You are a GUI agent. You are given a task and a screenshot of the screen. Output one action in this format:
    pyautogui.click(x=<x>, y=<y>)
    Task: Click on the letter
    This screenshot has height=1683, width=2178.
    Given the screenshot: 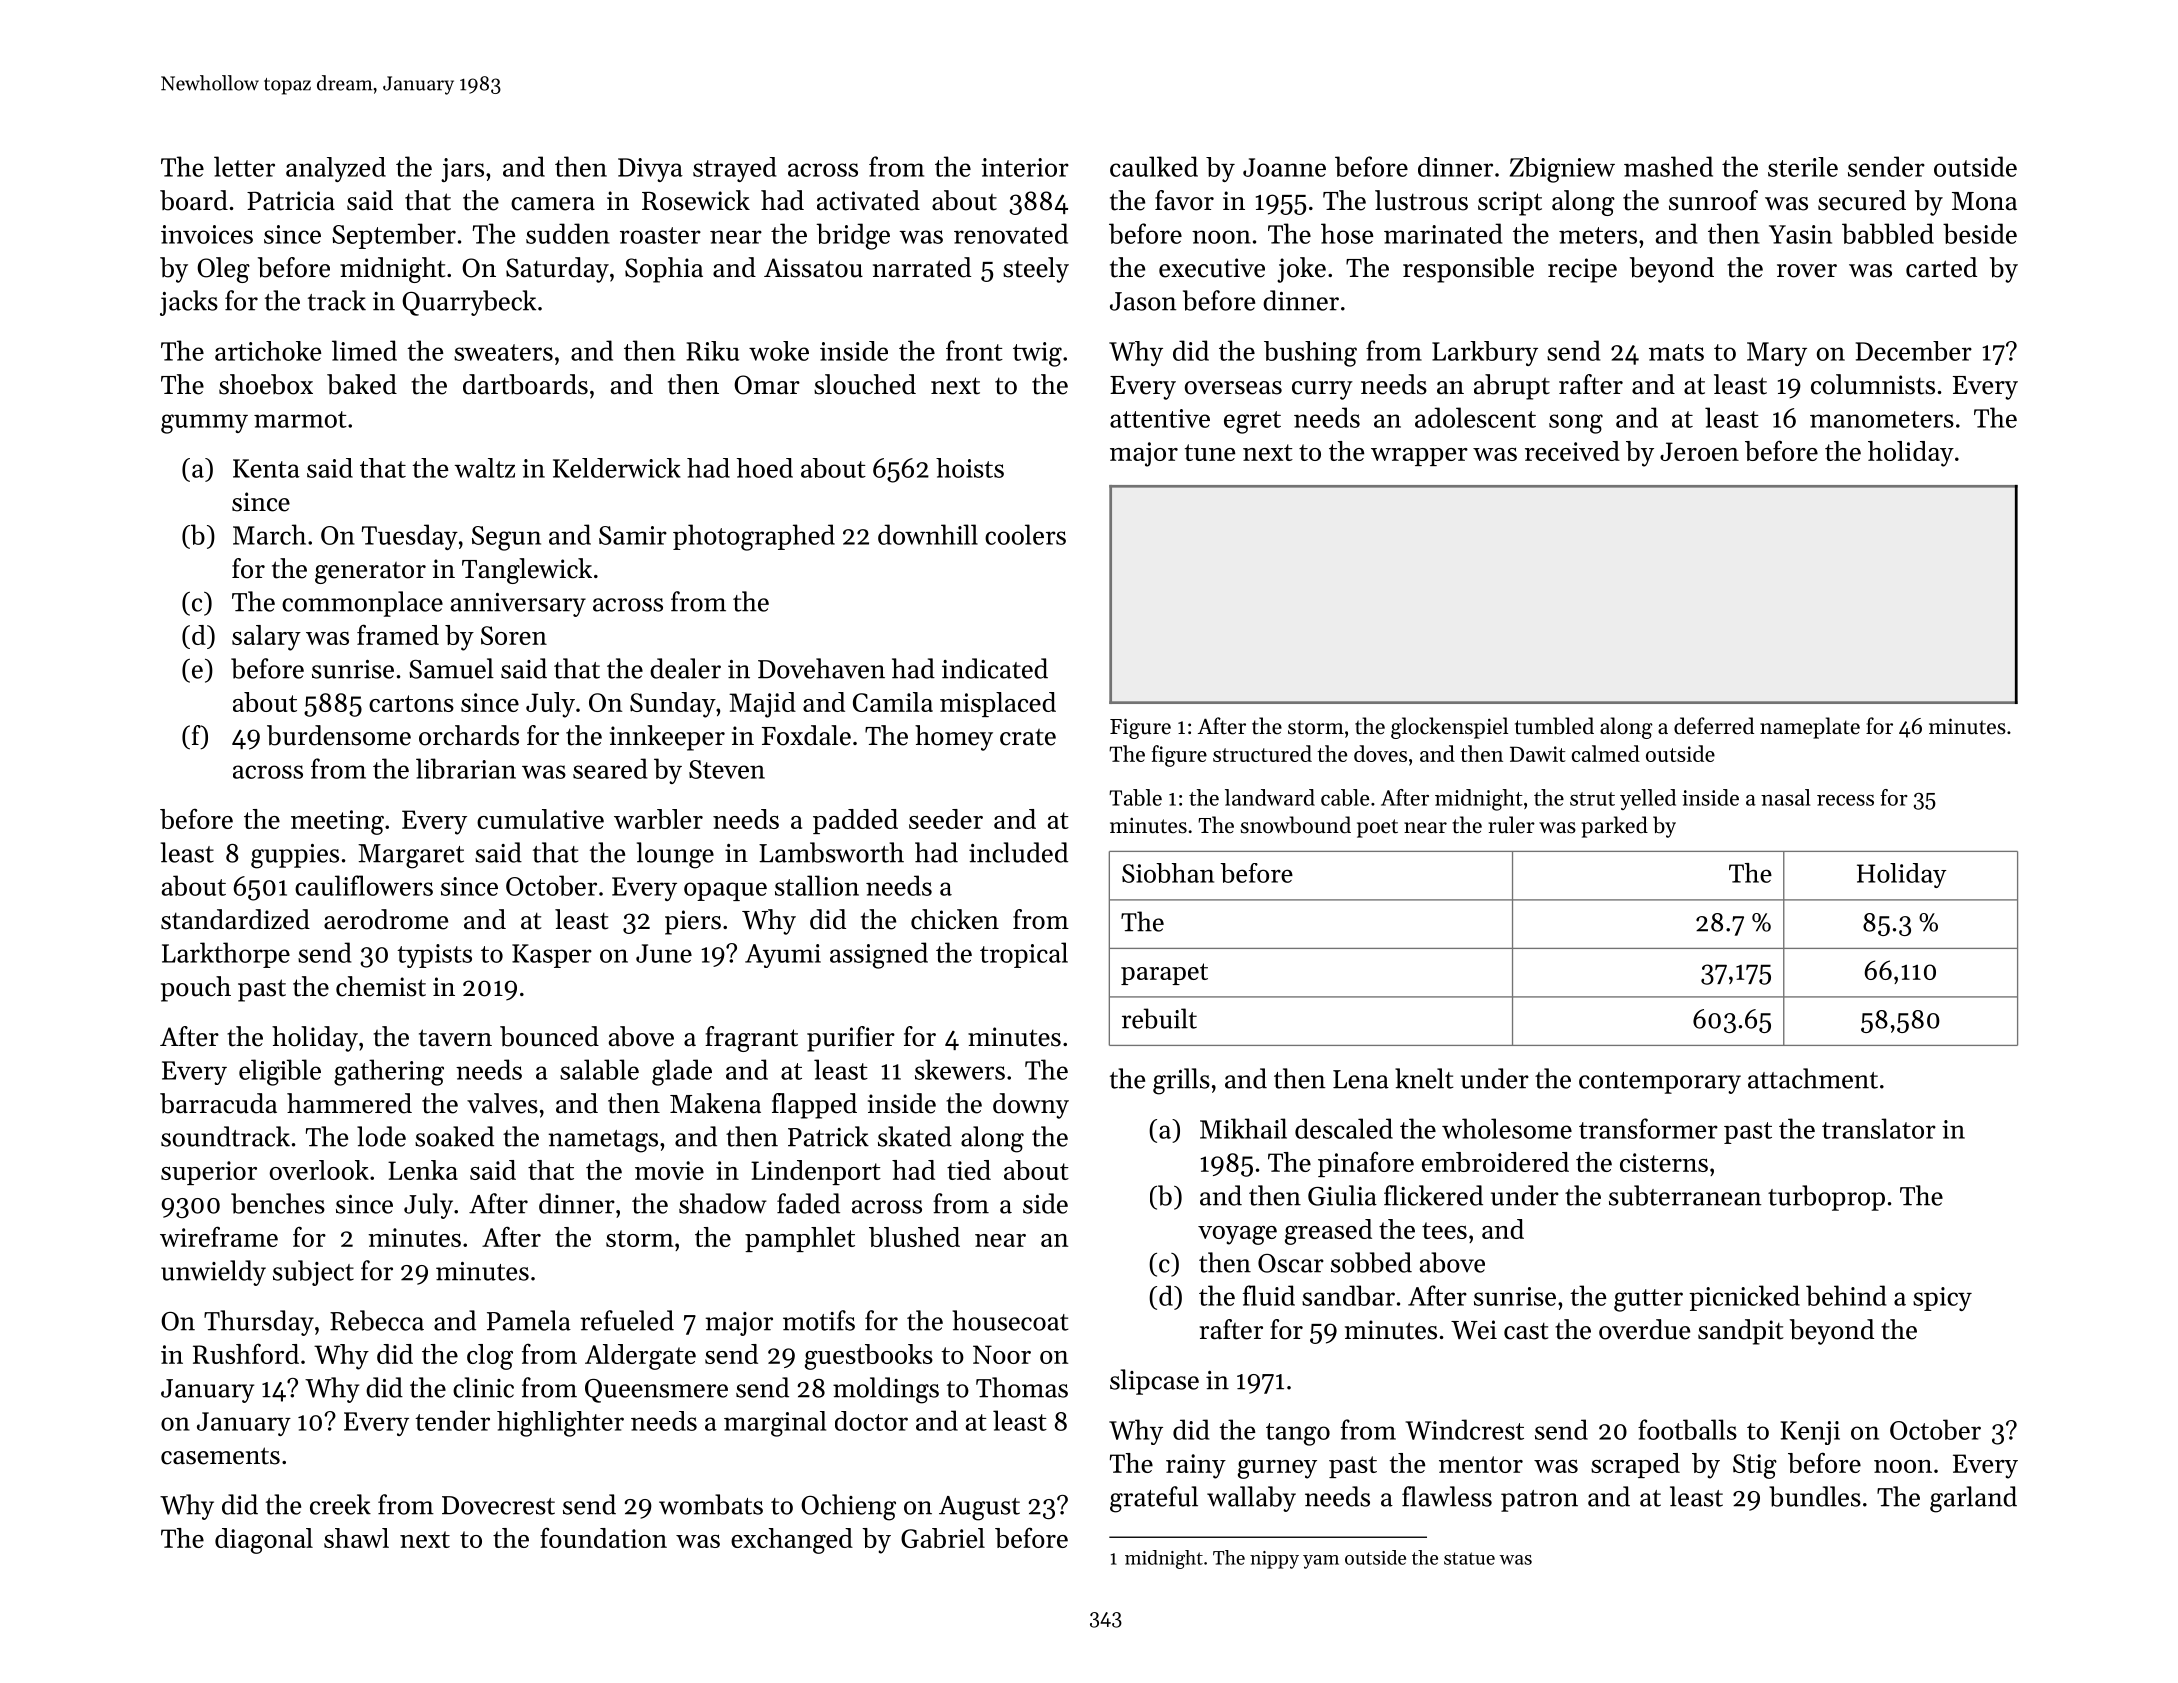 What is the action you would take?
    pyautogui.click(x=244, y=166)
